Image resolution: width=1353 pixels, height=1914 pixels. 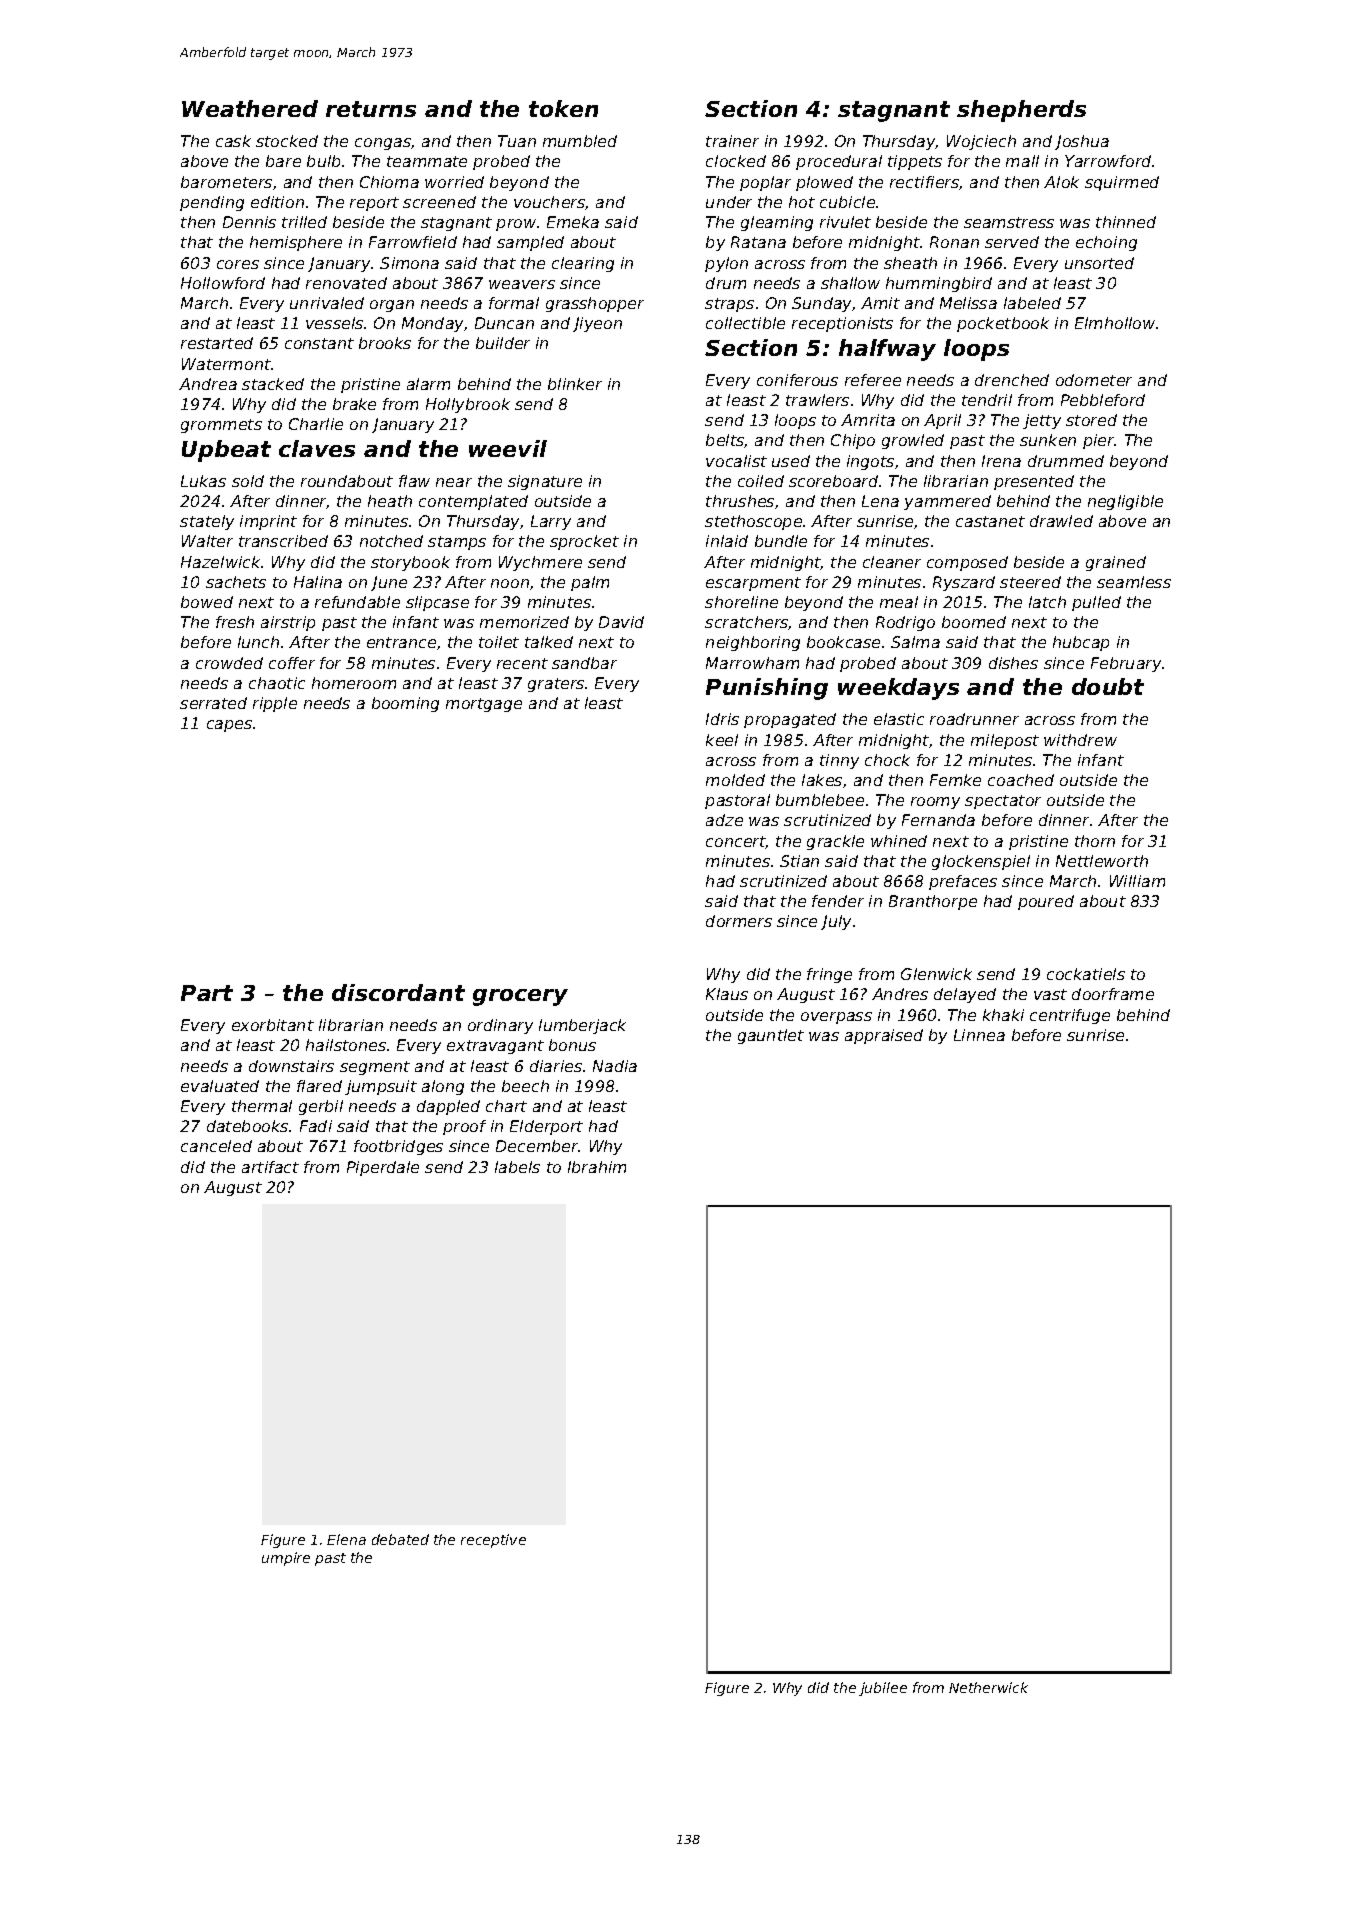 What do you see at coordinates (615, 1066) in the screenshot?
I see `Nadia` at bounding box center [615, 1066].
